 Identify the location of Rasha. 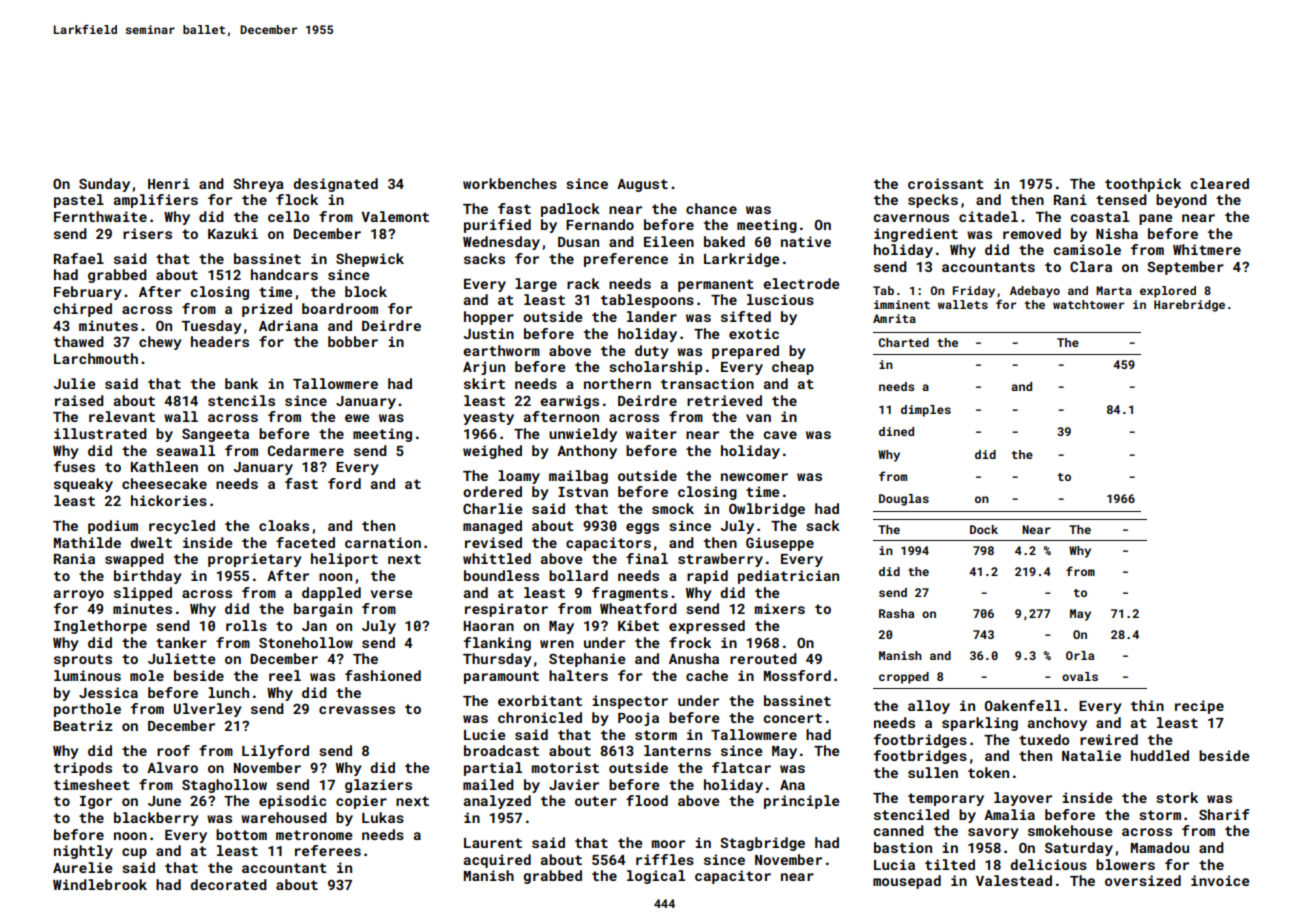
(896, 613).
